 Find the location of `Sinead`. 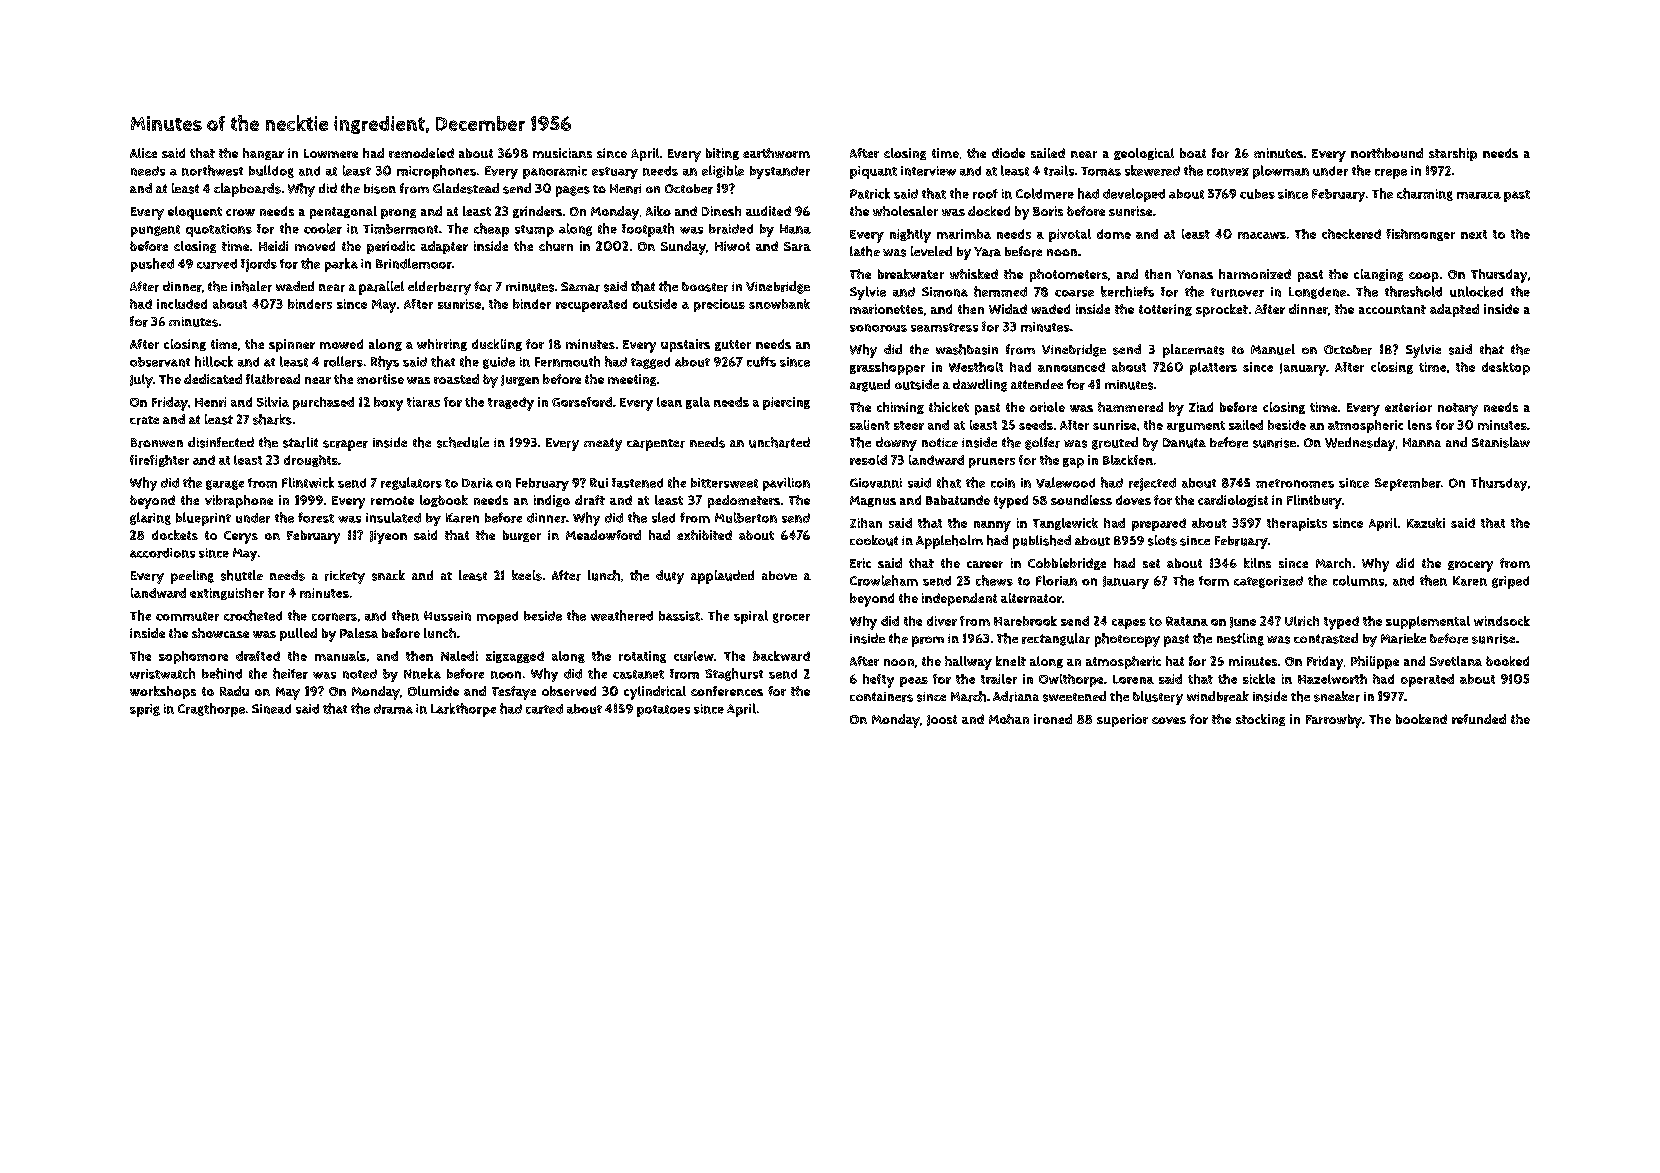

Sinead is located at coordinates (271, 709).
